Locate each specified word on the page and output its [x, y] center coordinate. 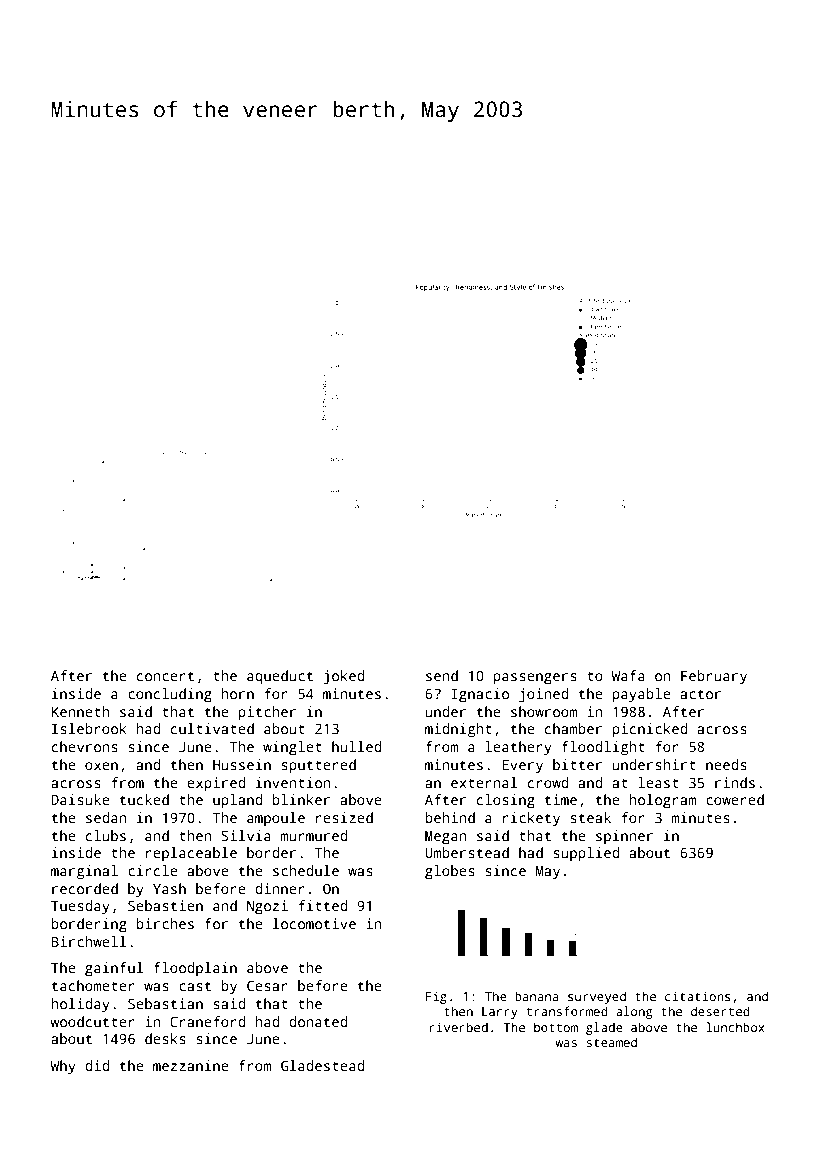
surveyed [597, 997]
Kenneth [80, 711]
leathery [518, 748]
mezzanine [191, 1065]
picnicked [649, 730]
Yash [169, 888]
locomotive [314, 923]
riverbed [459, 1027]
